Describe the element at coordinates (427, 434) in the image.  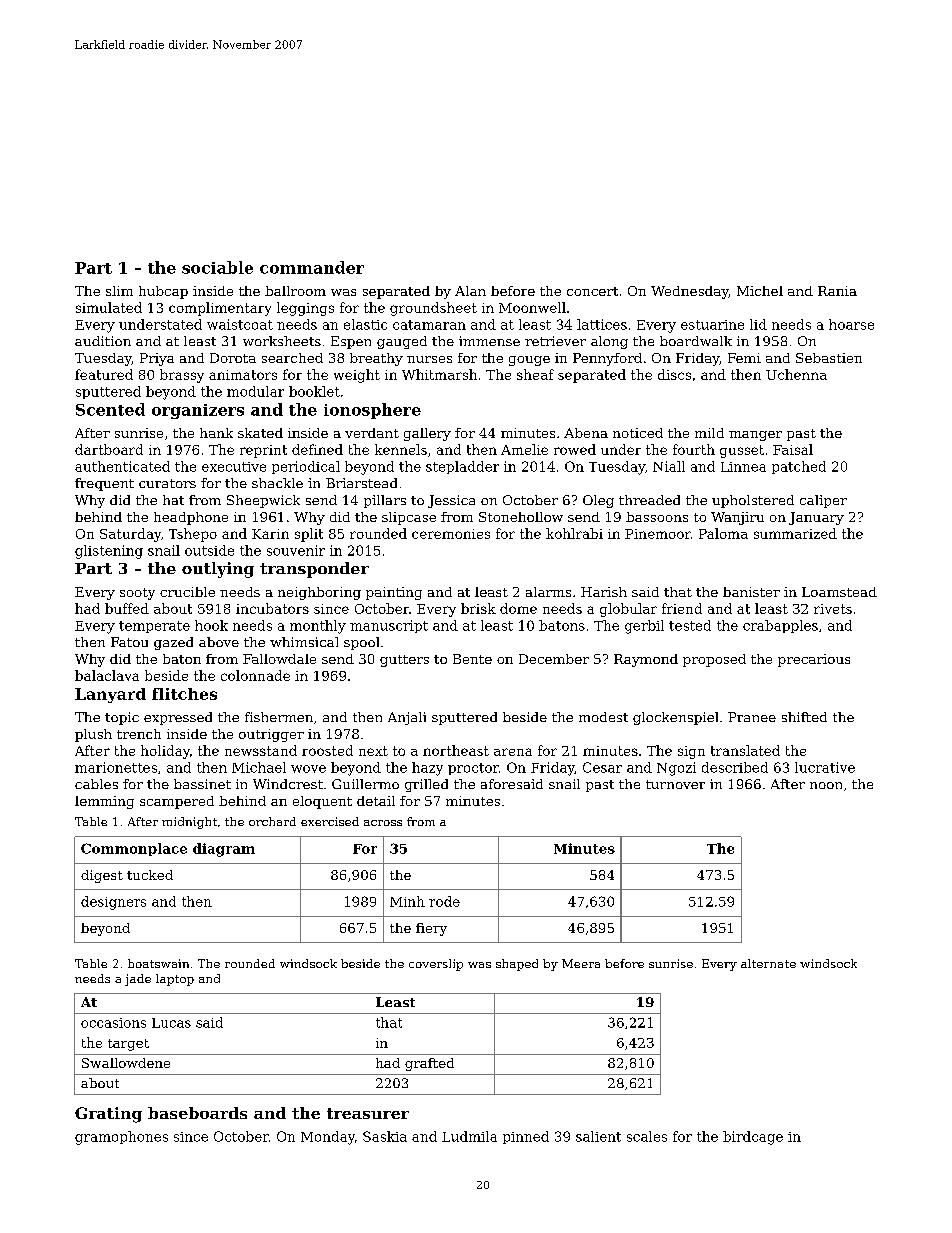
I see `gallery` at that location.
